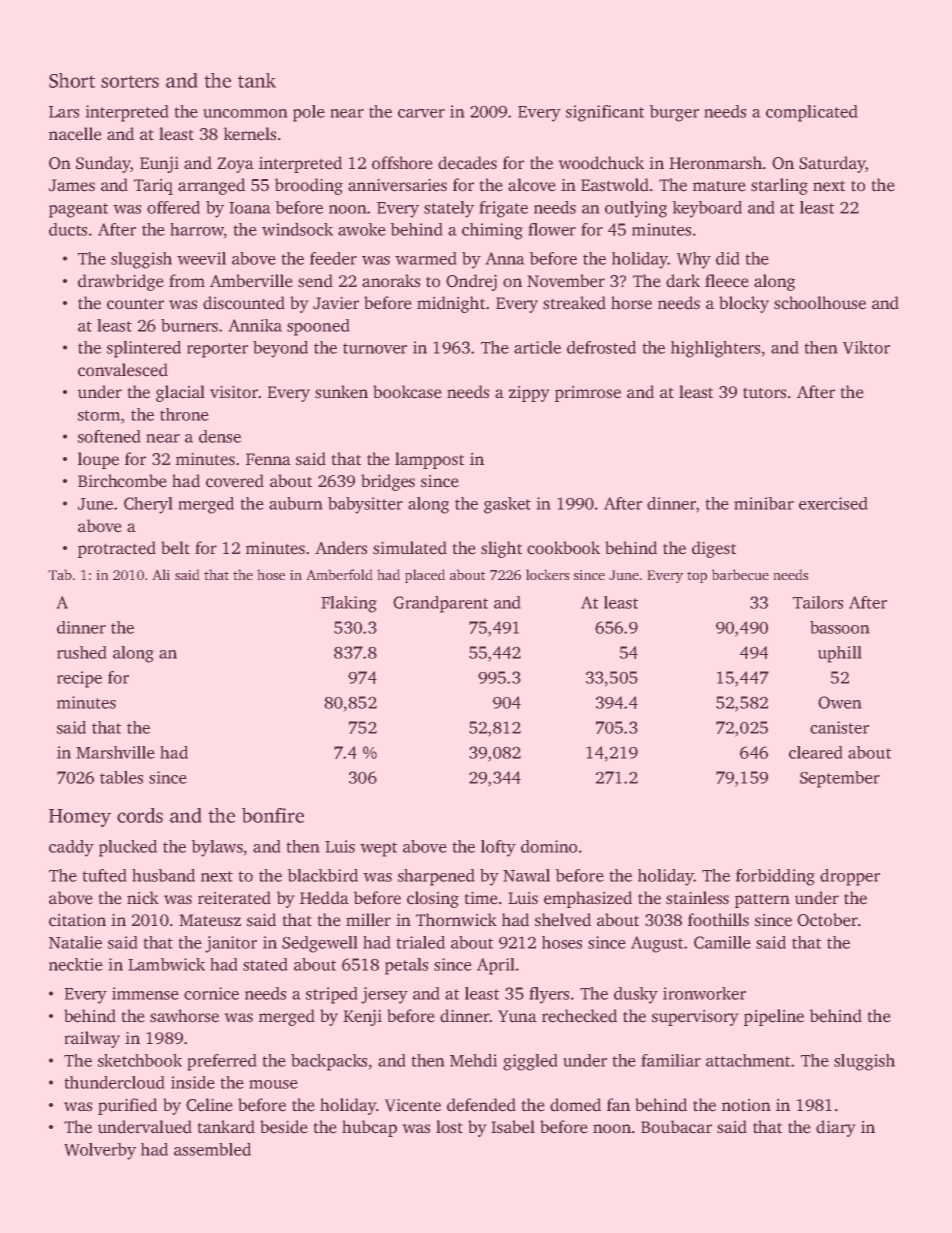  Describe the element at coordinates (501, 549) in the screenshot. I see `slight` at that location.
